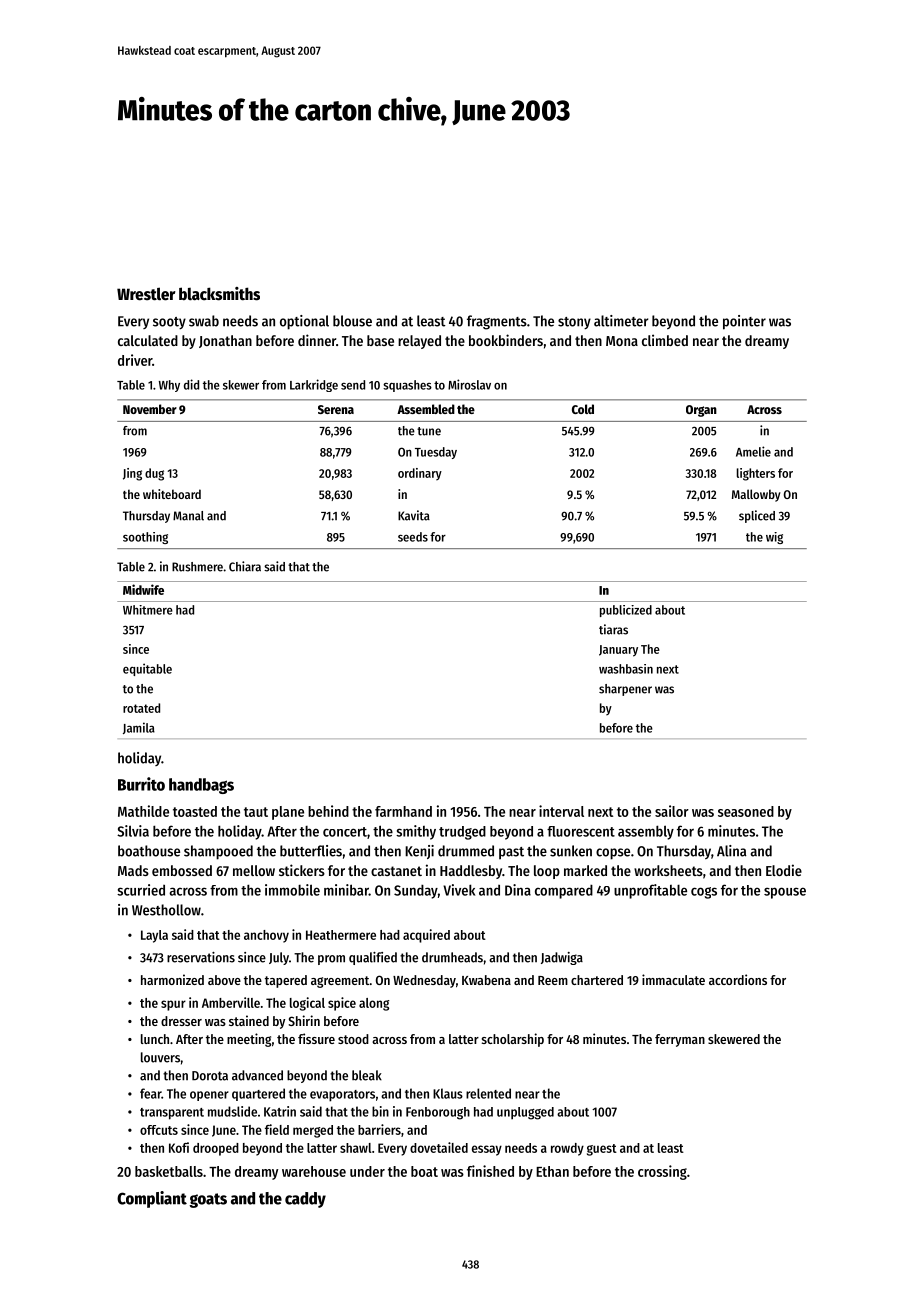  What do you see at coordinates (746, 811) in the screenshot?
I see `seasoned` at bounding box center [746, 811].
